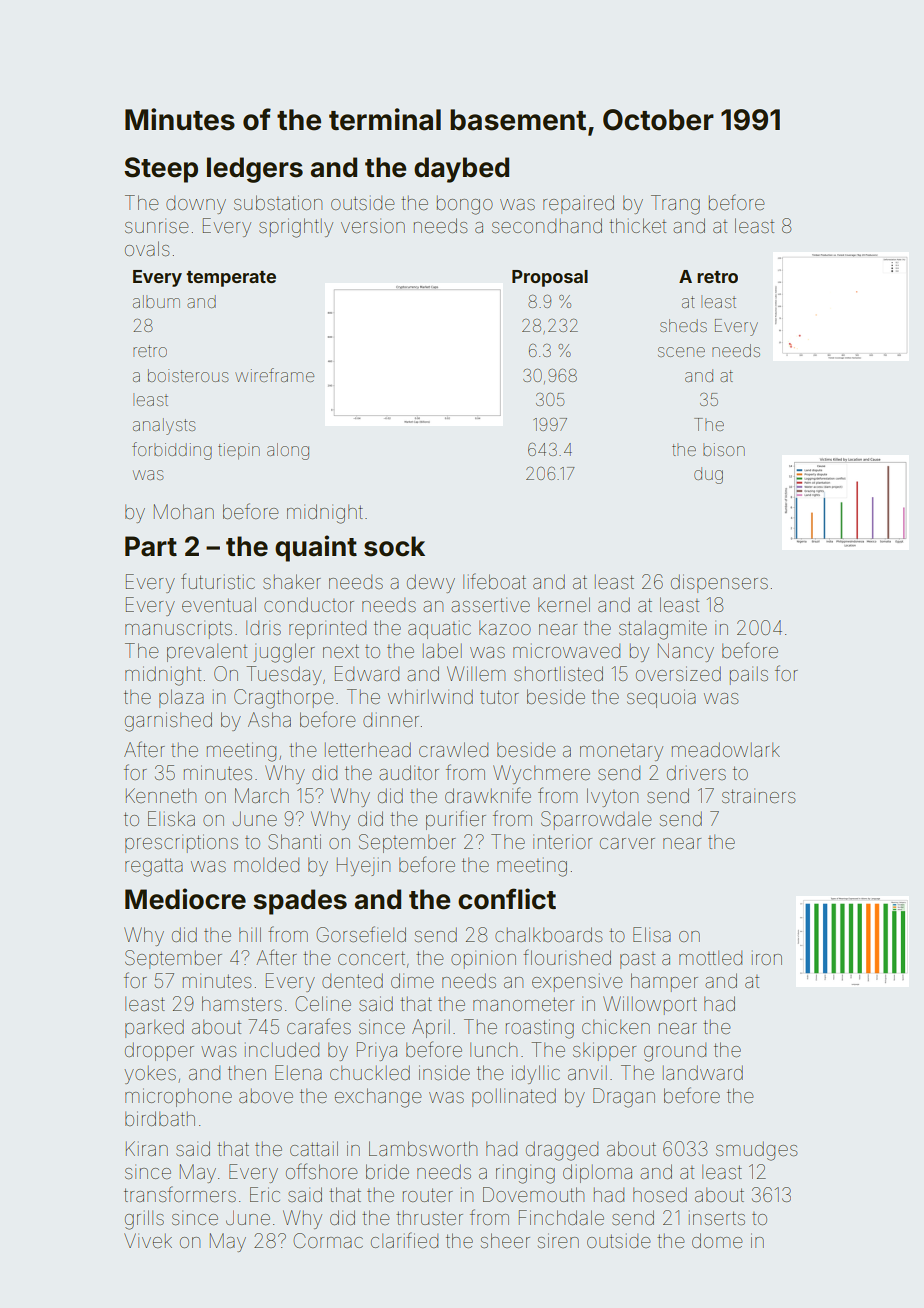  I want to click on sheds, so click(683, 325).
